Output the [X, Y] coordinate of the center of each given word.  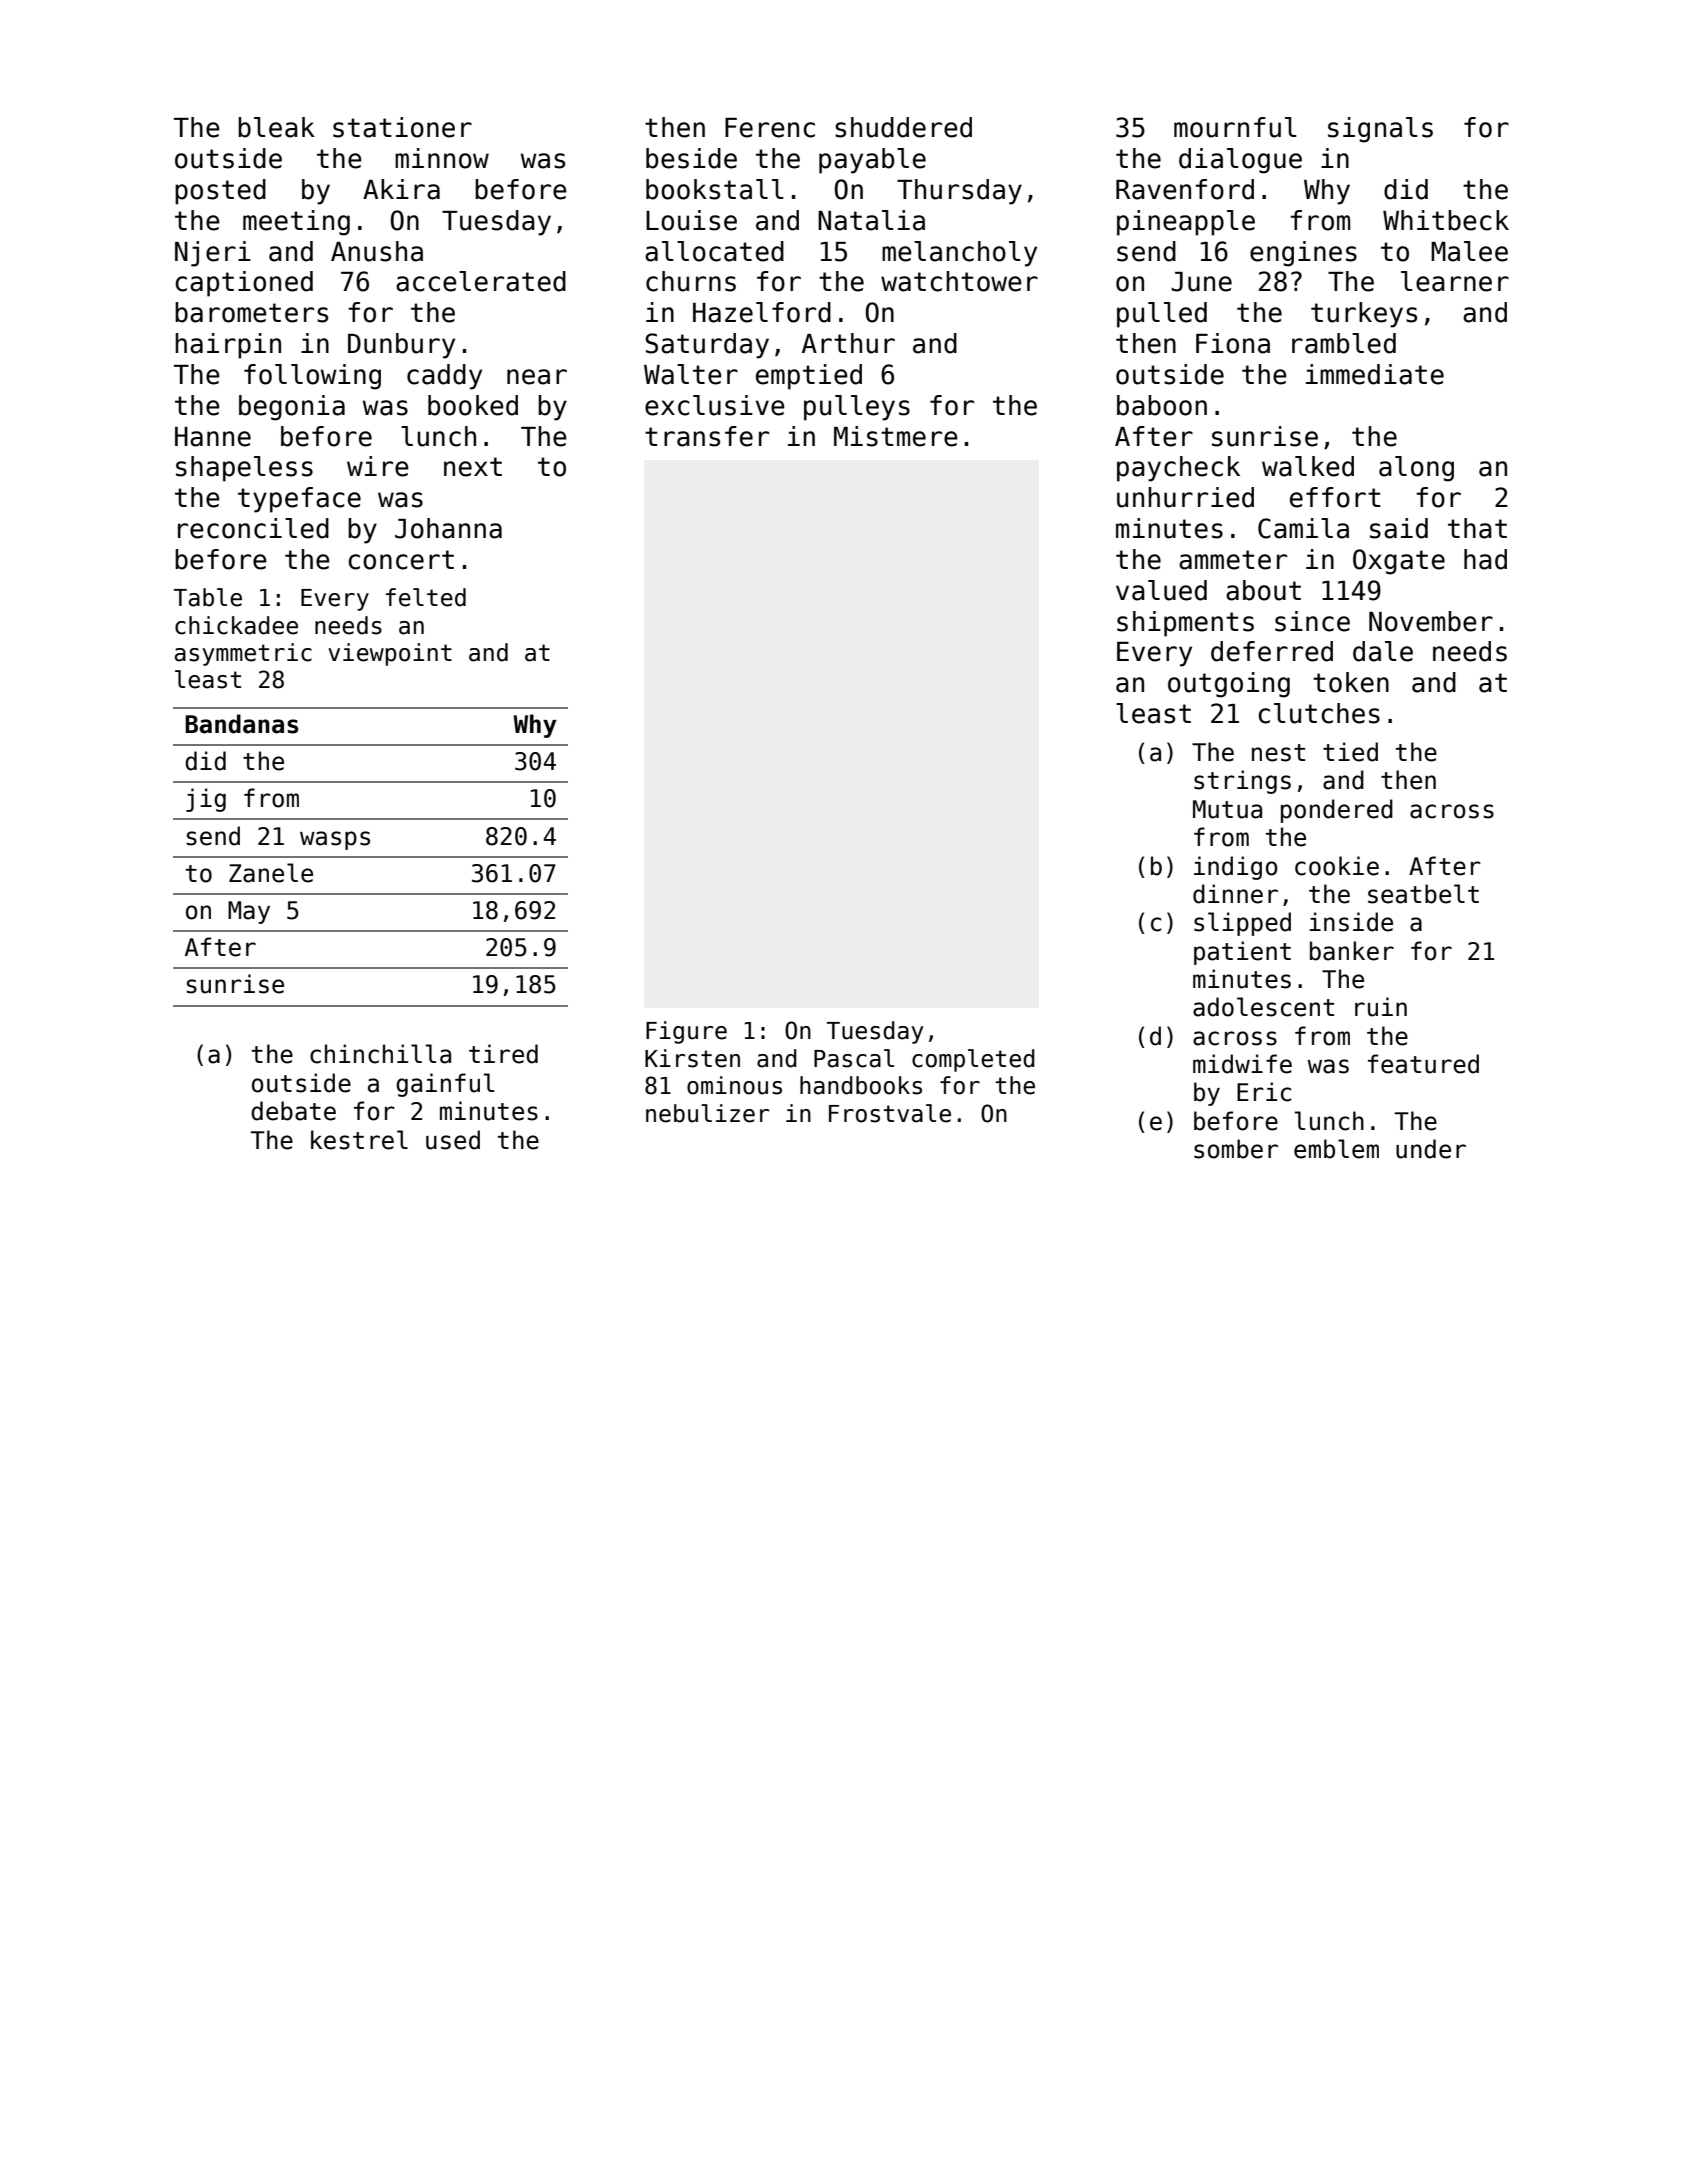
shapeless [244, 469]
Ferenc [770, 128]
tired [503, 1054]
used [453, 1140]
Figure [686, 1032]
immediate [1375, 374]
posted [220, 192]
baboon [1162, 405]
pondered [1337, 811]
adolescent [1263, 1007]
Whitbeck [1446, 220]
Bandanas [241, 724]
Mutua [1227, 809]
